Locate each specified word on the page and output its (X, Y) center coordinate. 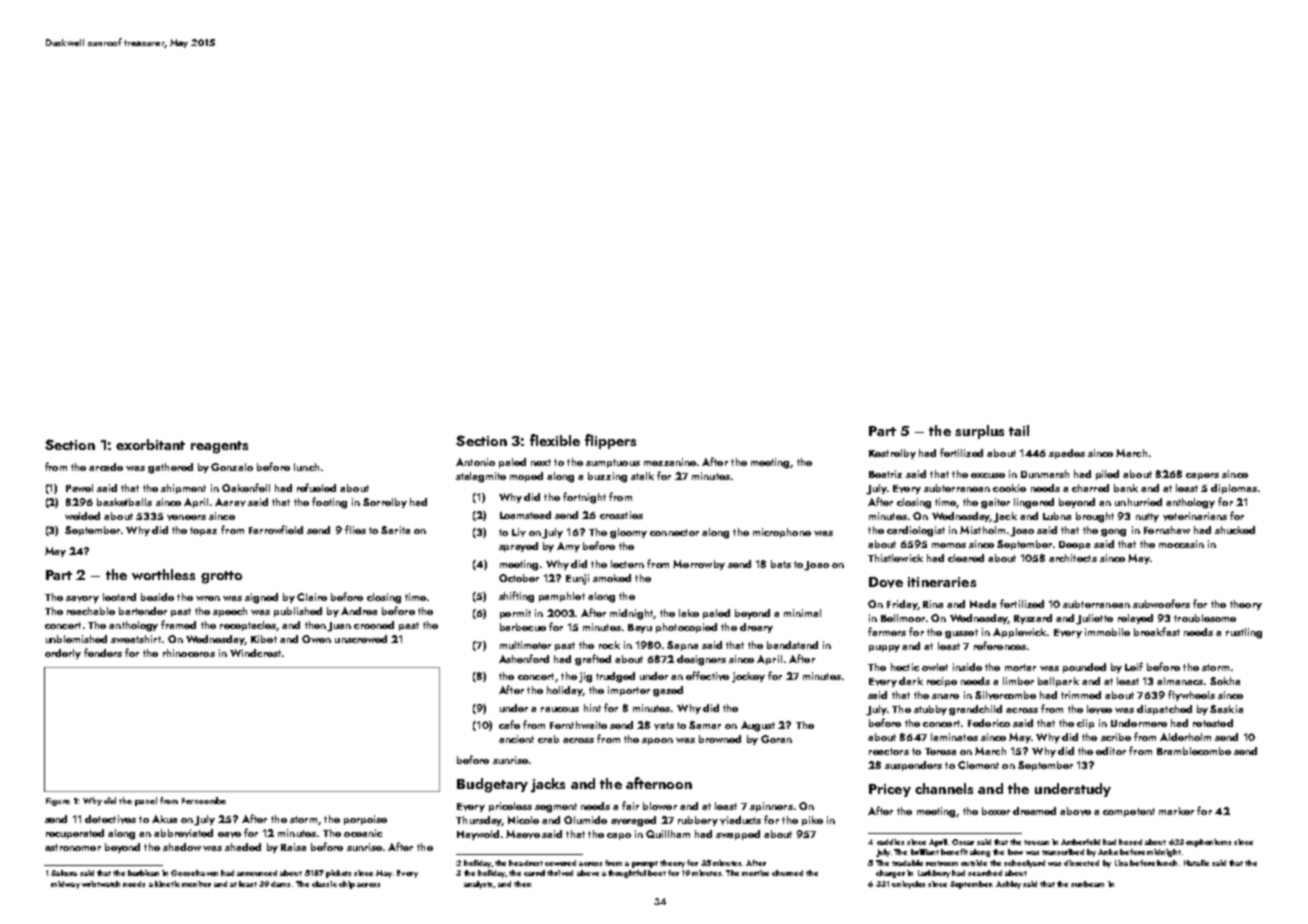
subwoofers (1161, 603)
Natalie (1196, 863)
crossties (621, 515)
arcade (106, 467)
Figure (58, 802)
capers (1202, 476)
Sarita (395, 530)
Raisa (293, 847)
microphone (782, 533)
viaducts (740, 820)
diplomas (1234, 489)
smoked (612, 578)
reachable (91, 611)
